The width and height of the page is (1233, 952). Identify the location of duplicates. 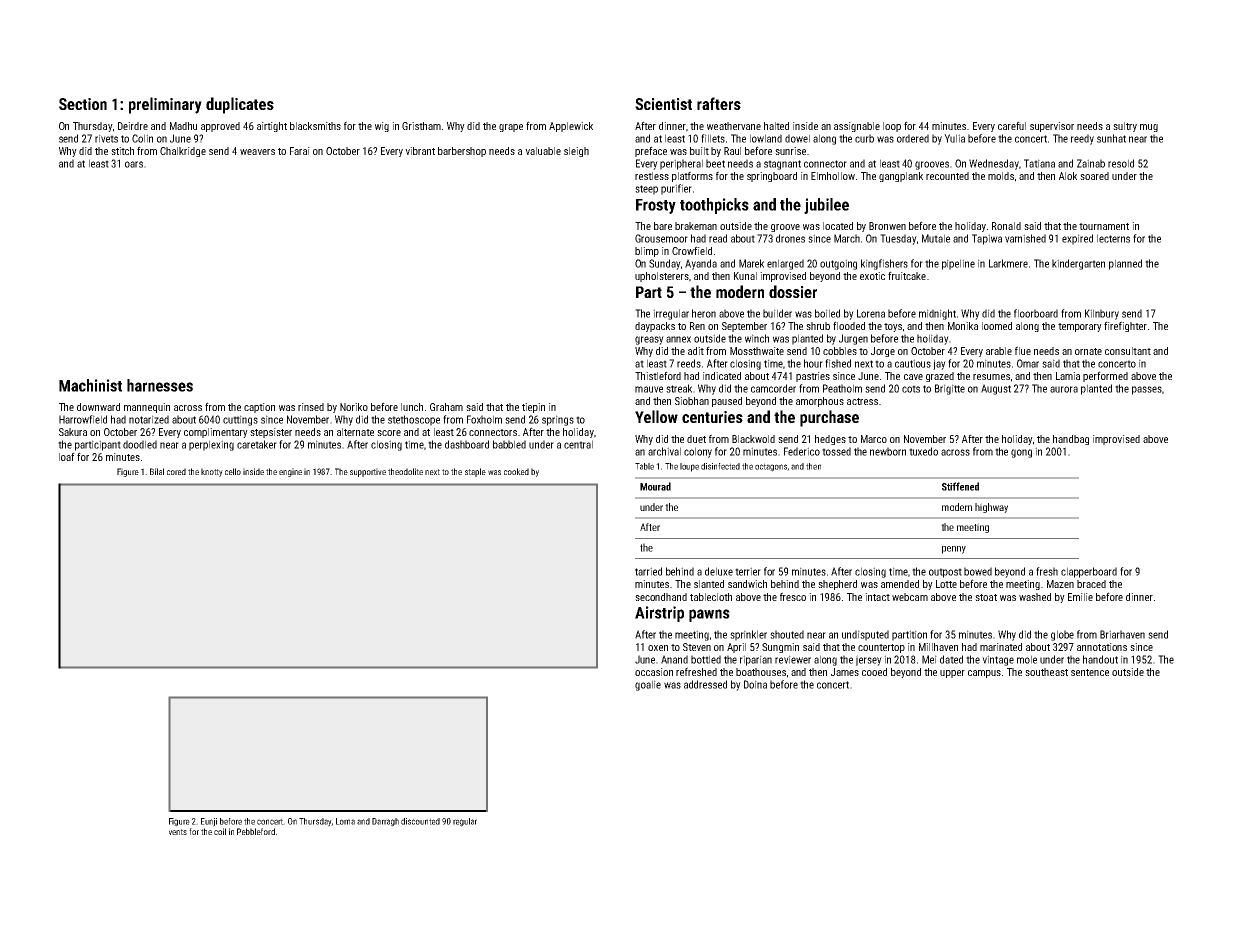
(240, 105).
